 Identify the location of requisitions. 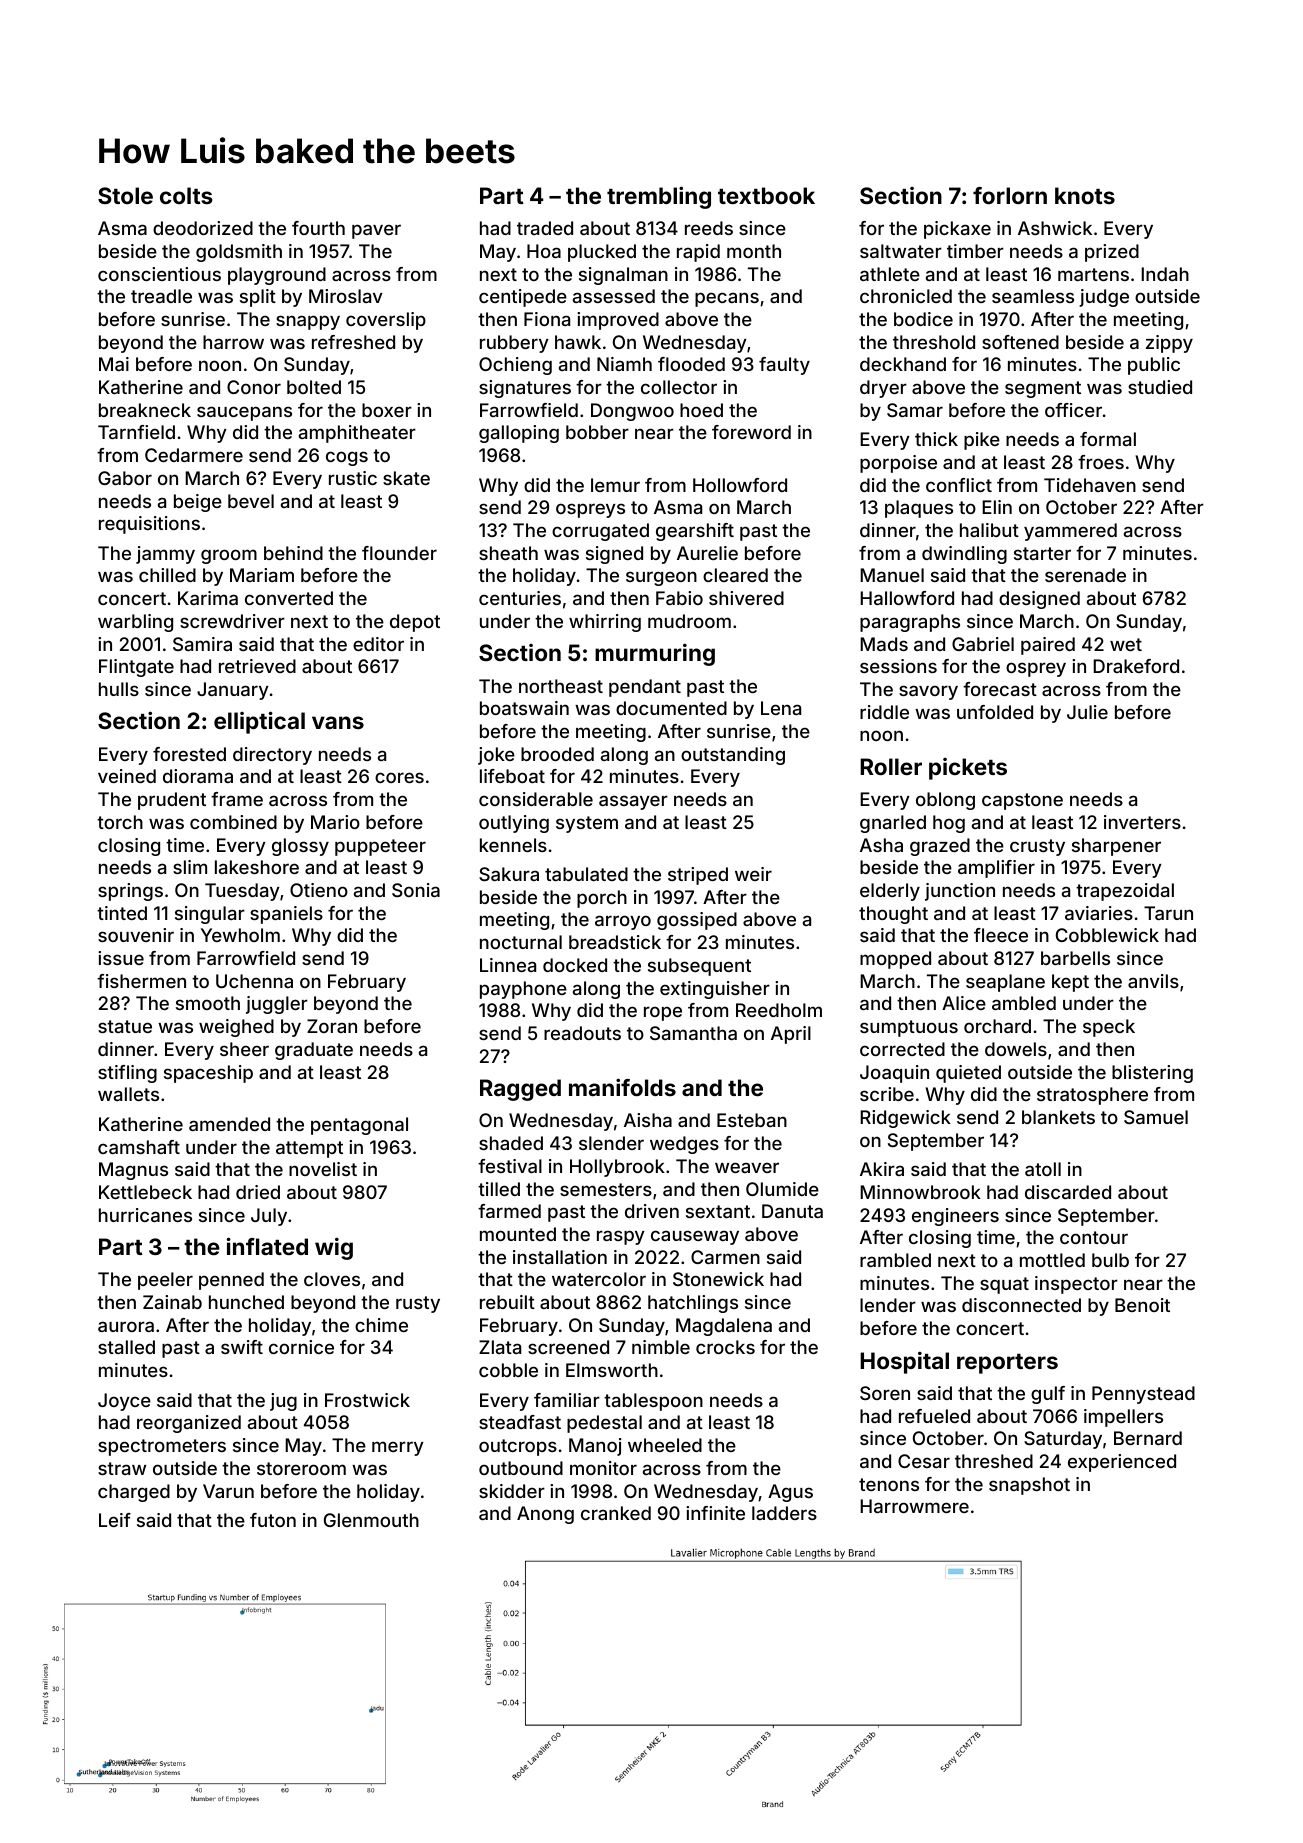
(149, 525).
